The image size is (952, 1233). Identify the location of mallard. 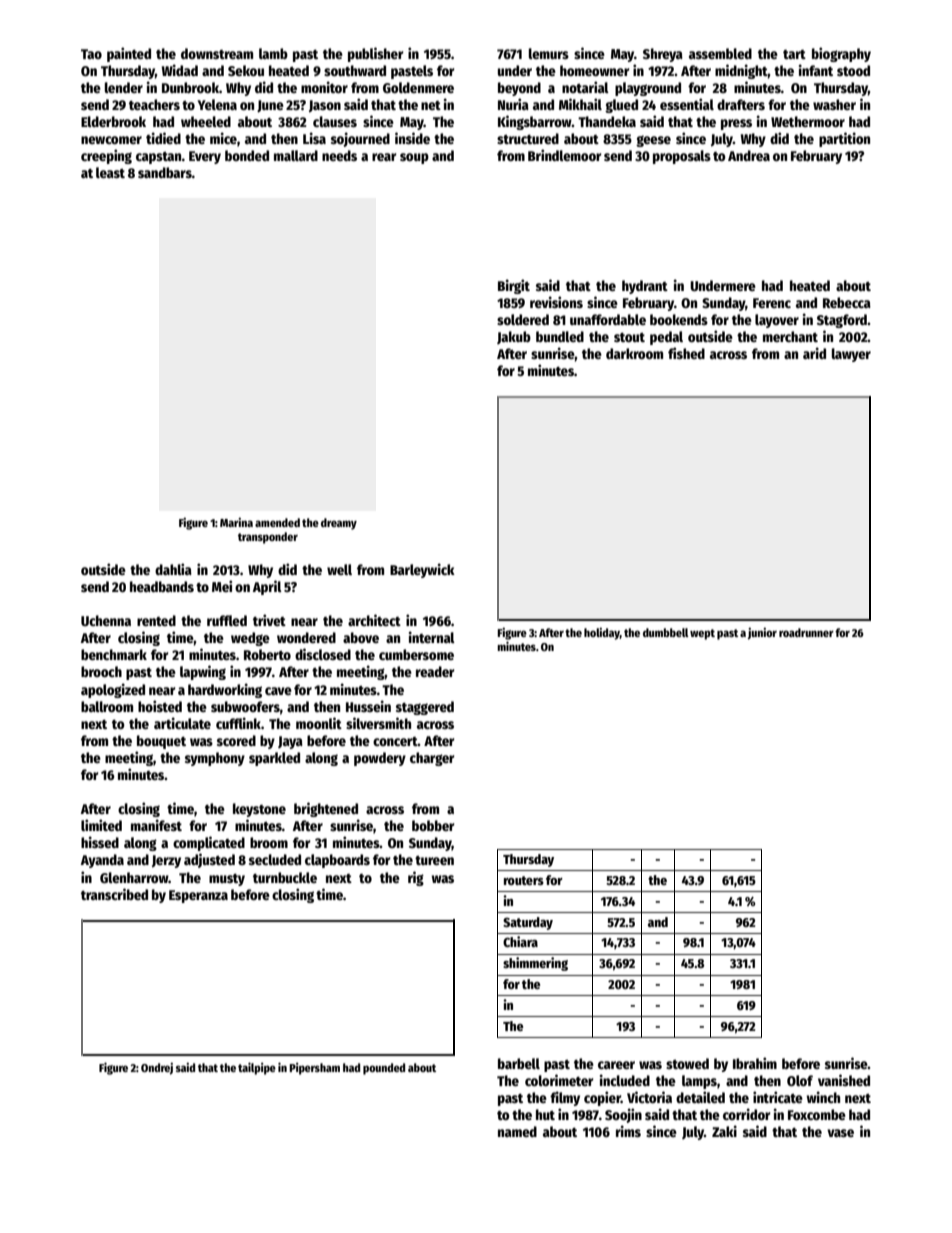
(296, 155).
